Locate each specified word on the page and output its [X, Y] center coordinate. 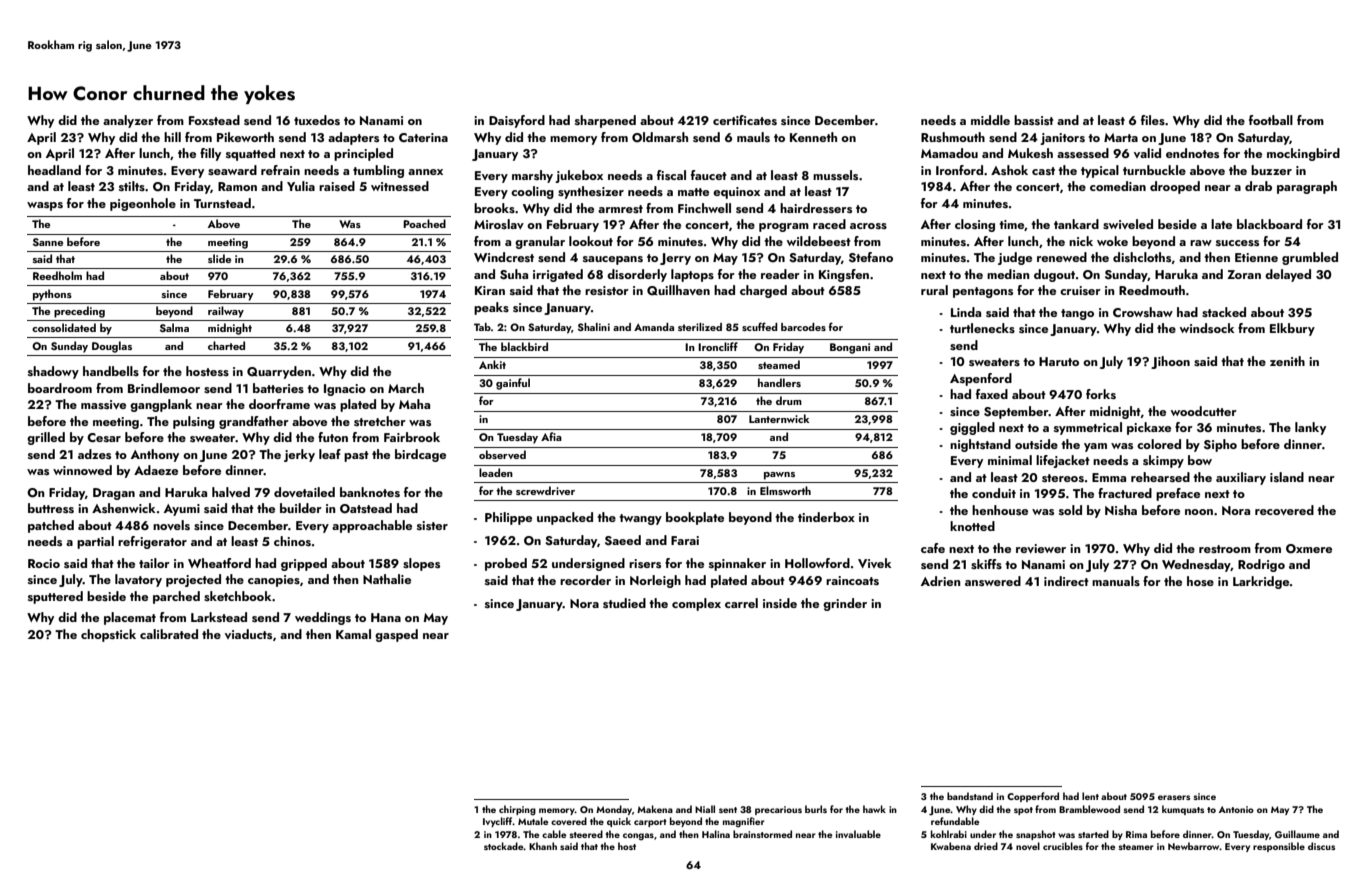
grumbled [1310, 258]
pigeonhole [143, 204]
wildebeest [819, 241]
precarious [778, 810]
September [1016, 412]
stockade [504, 846]
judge [1015, 258]
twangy [640, 519]
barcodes [803, 327]
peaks [491, 308]
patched [51, 526]
